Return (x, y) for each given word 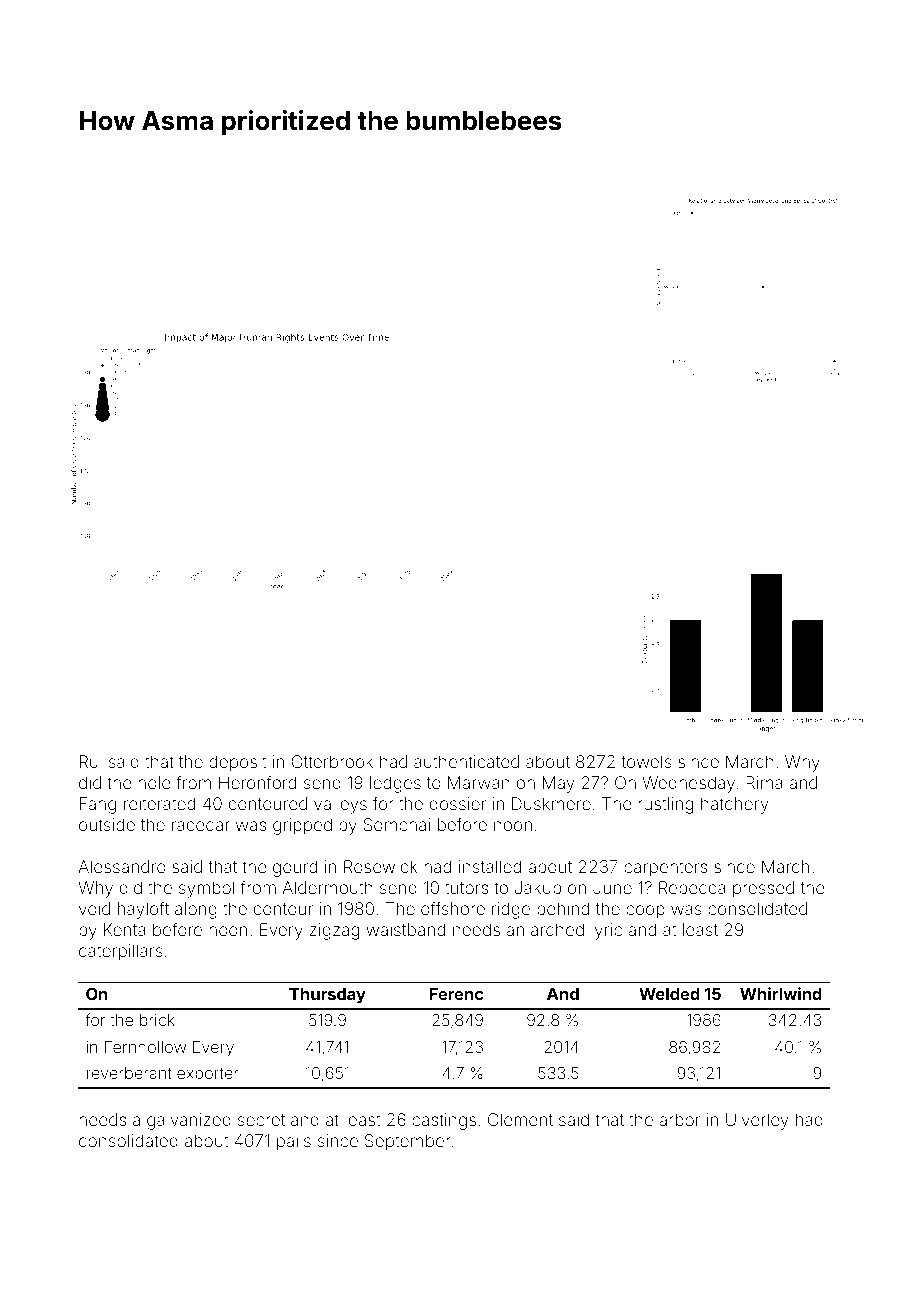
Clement (520, 1119)
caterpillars (121, 952)
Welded (669, 994)
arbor (679, 1119)
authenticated (466, 761)
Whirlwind (781, 993)
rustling (665, 805)
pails (294, 1142)
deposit (237, 763)
